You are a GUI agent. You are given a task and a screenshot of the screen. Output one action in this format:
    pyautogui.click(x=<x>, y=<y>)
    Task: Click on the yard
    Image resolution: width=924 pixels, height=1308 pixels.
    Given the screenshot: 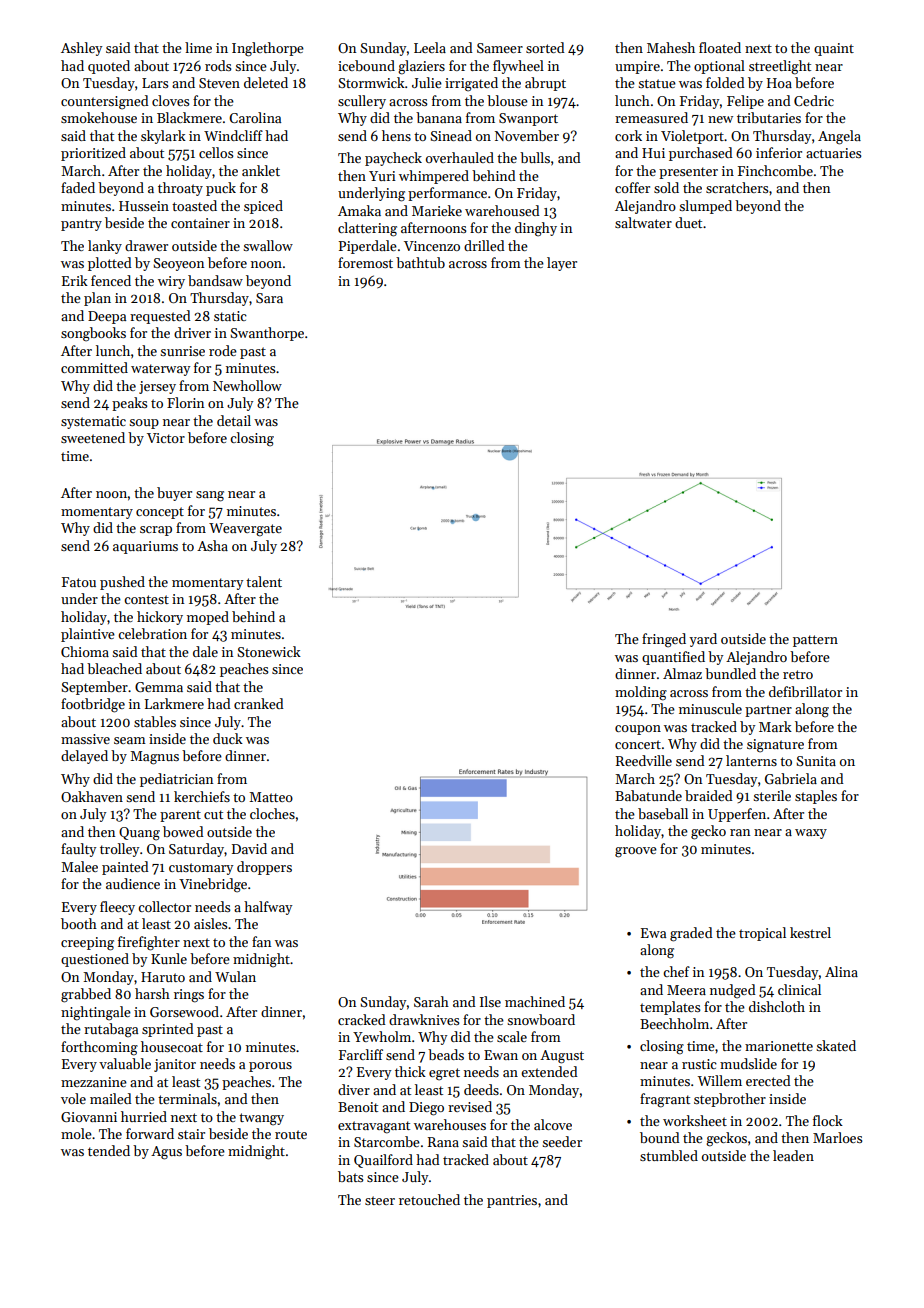 What is the action you would take?
    pyautogui.click(x=703, y=640)
